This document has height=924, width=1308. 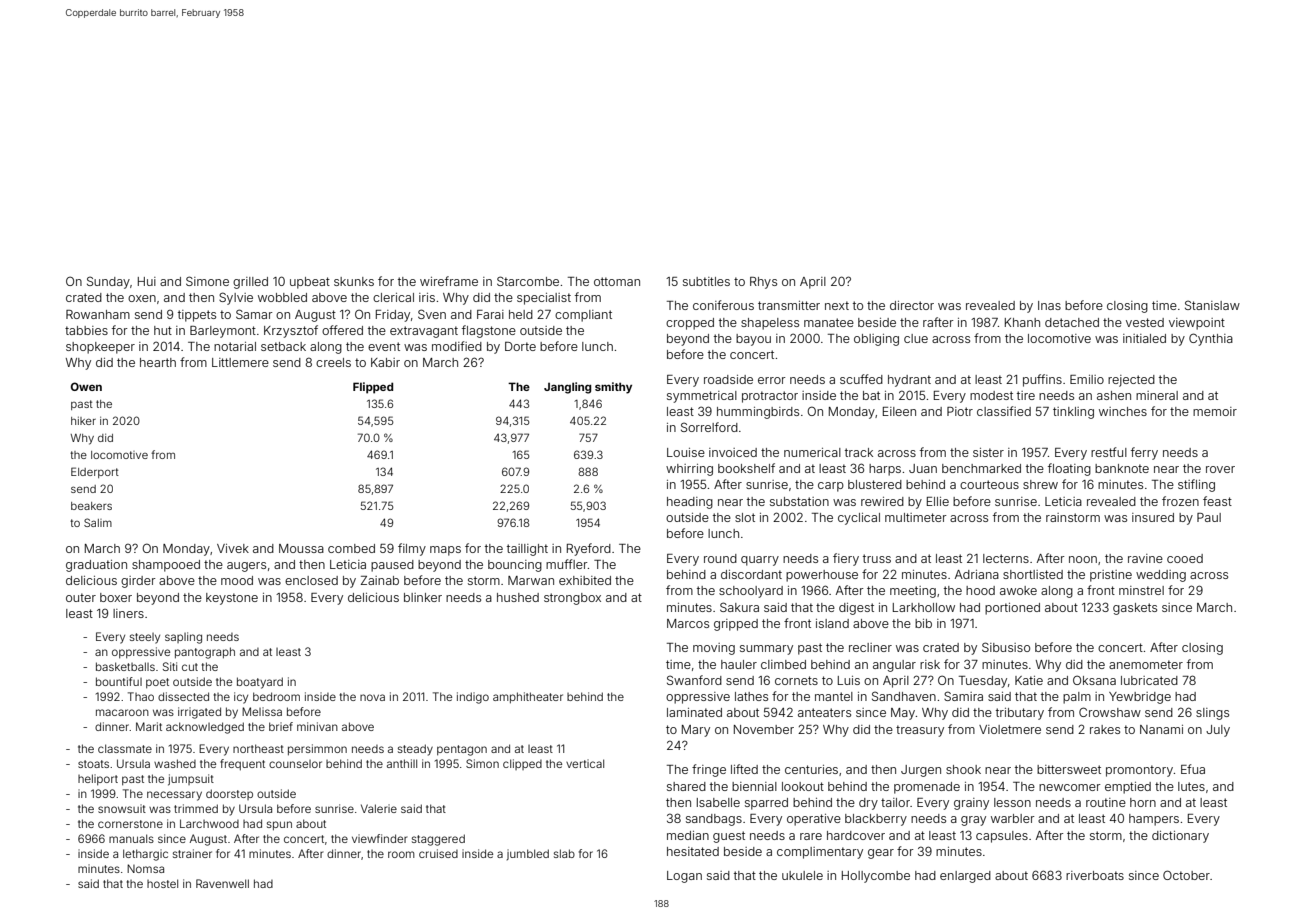 What do you see at coordinates (209, 823) in the document?
I see `Larchwood` at bounding box center [209, 823].
